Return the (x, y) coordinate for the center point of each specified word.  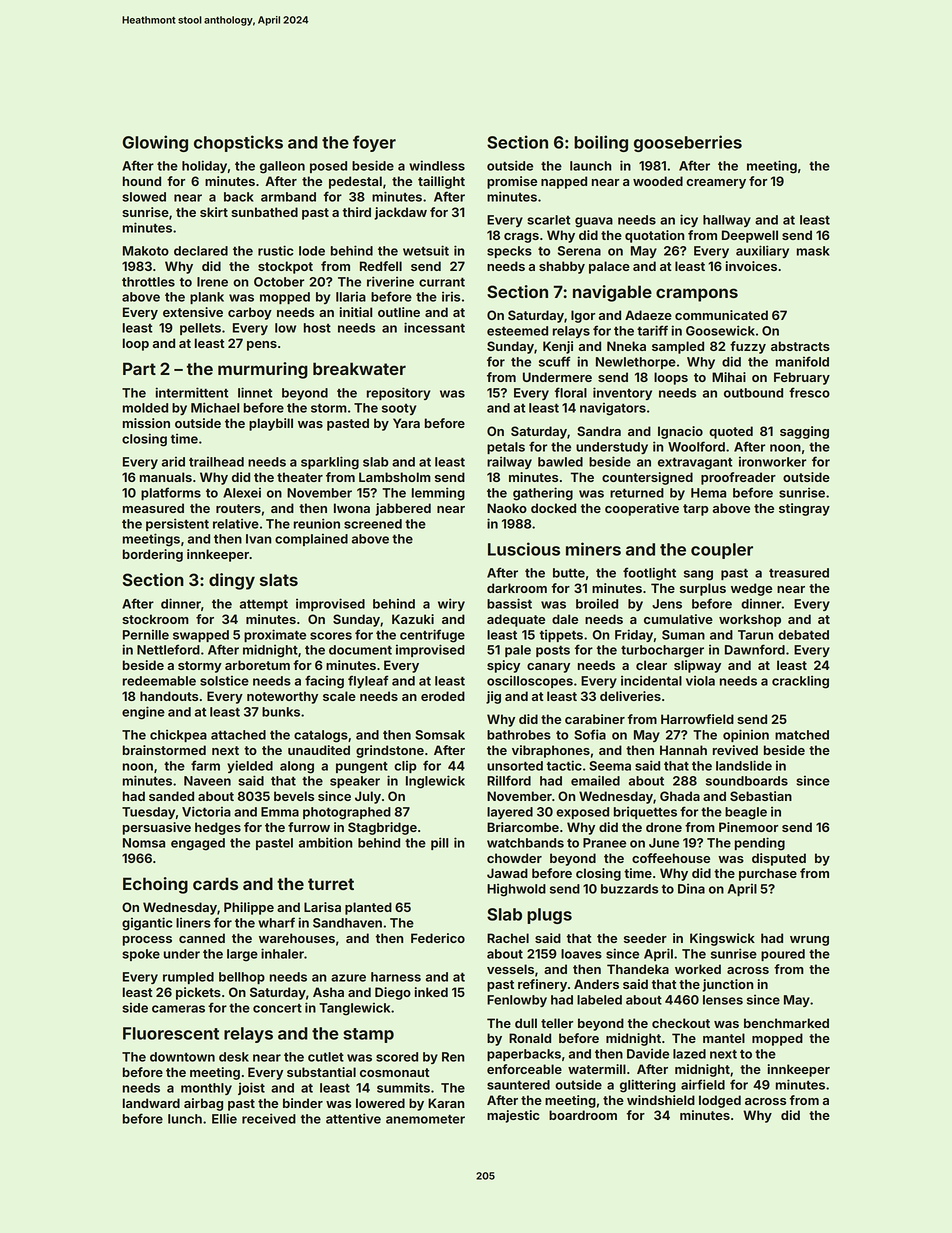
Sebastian (761, 796)
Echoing (155, 885)
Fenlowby (517, 1001)
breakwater (359, 368)
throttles (148, 282)
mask (813, 251)
